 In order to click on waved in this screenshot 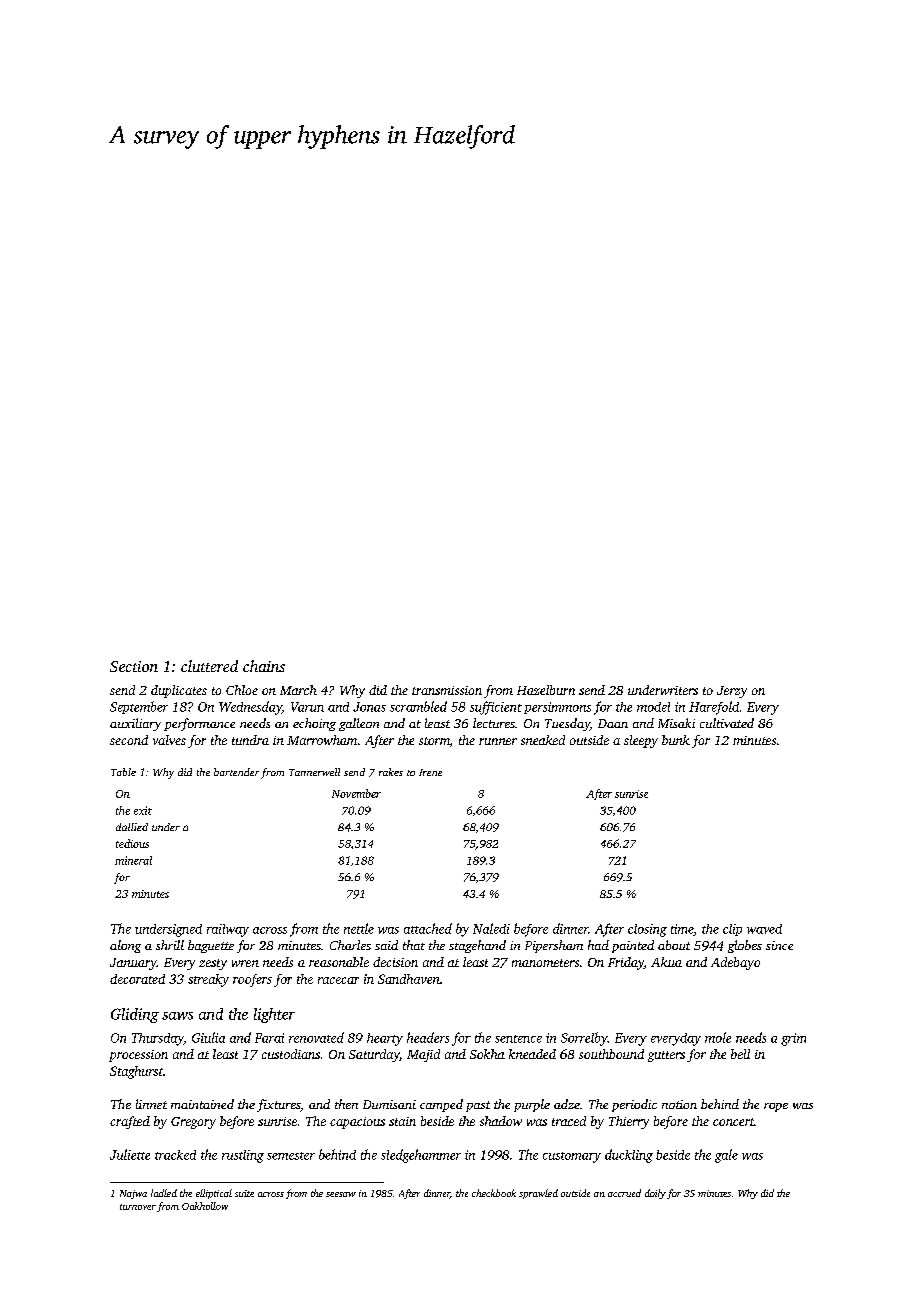, I will do `click(764, 929)`.
